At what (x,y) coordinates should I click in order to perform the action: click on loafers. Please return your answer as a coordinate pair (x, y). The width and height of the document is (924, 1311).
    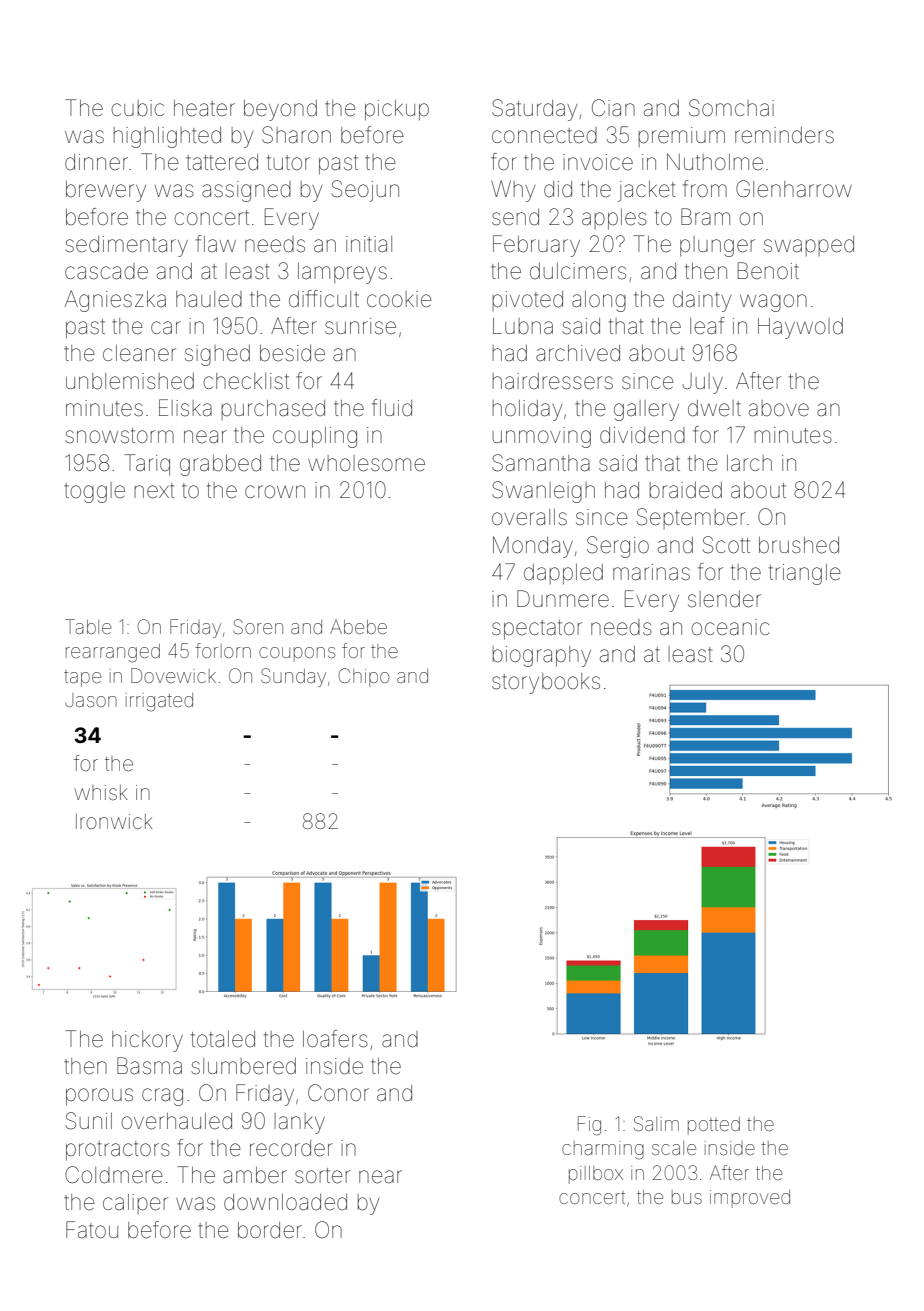
    Looking at the image, I should click on (335, 1039).
